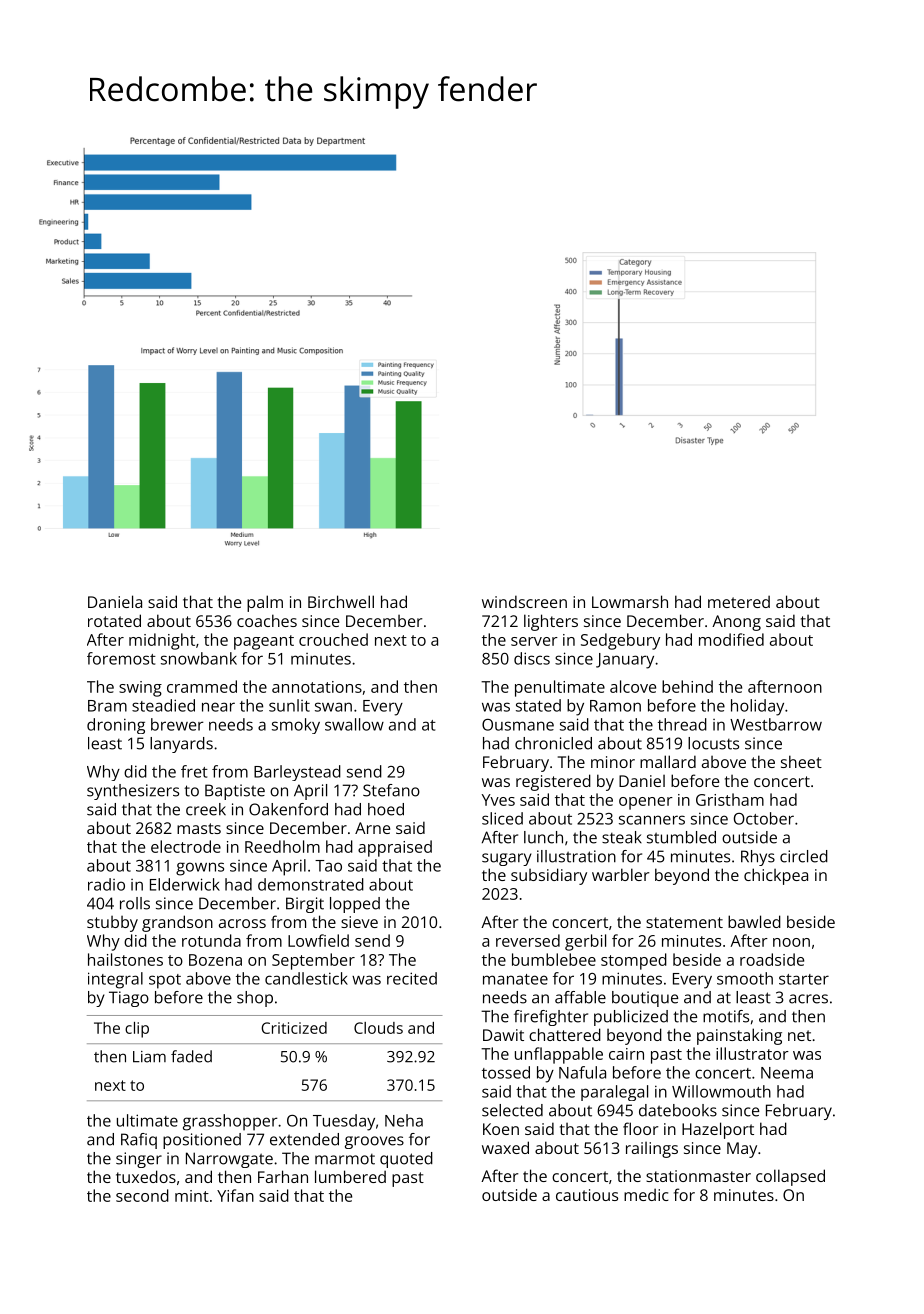 This image has width=924, height=1314. Describe the element at coordinates (265, 603) in the image. I see `palm` at that location.
